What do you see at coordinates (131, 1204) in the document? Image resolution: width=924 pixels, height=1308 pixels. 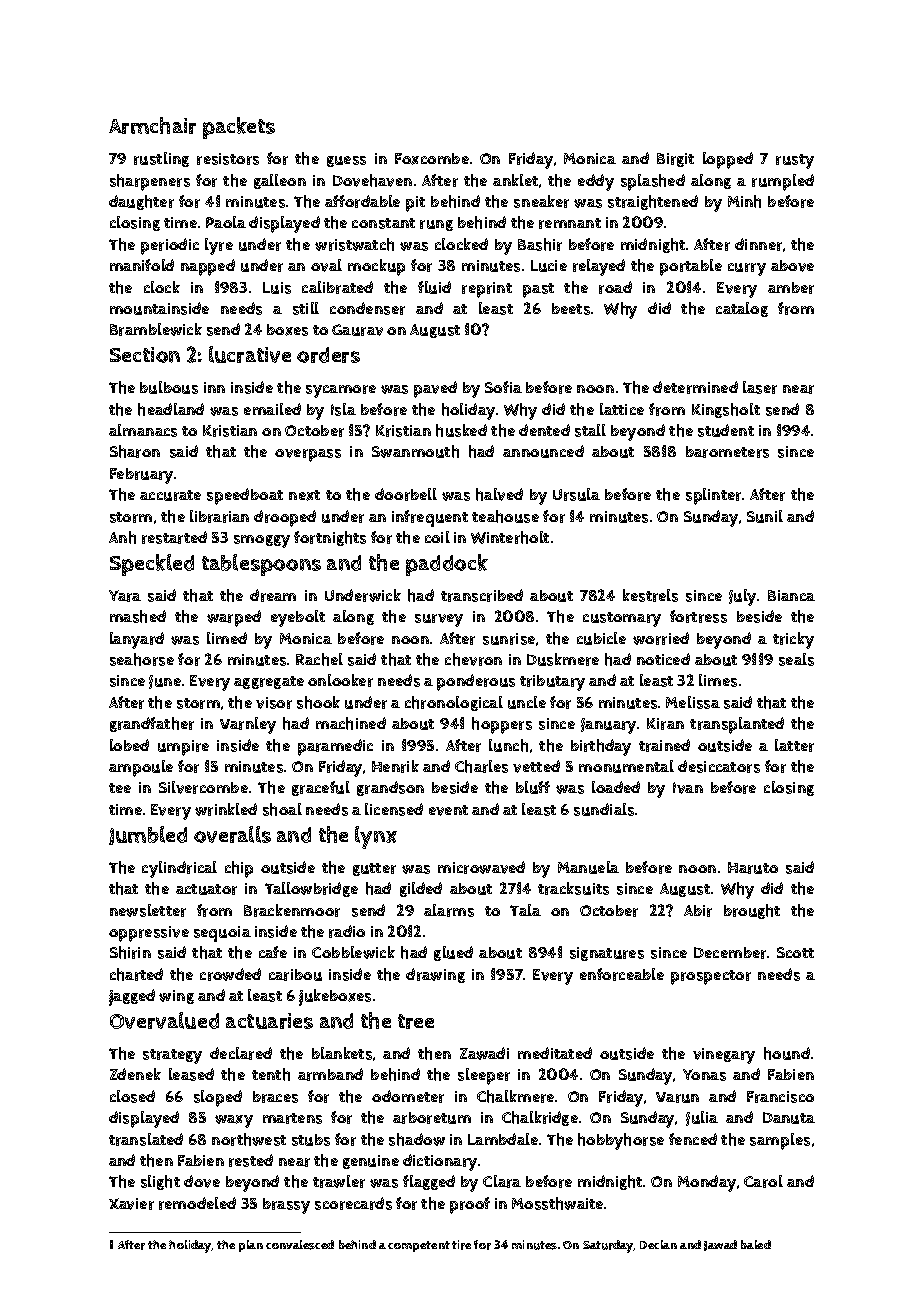 I see `Xavier` at bounding box center [131, 1204].
